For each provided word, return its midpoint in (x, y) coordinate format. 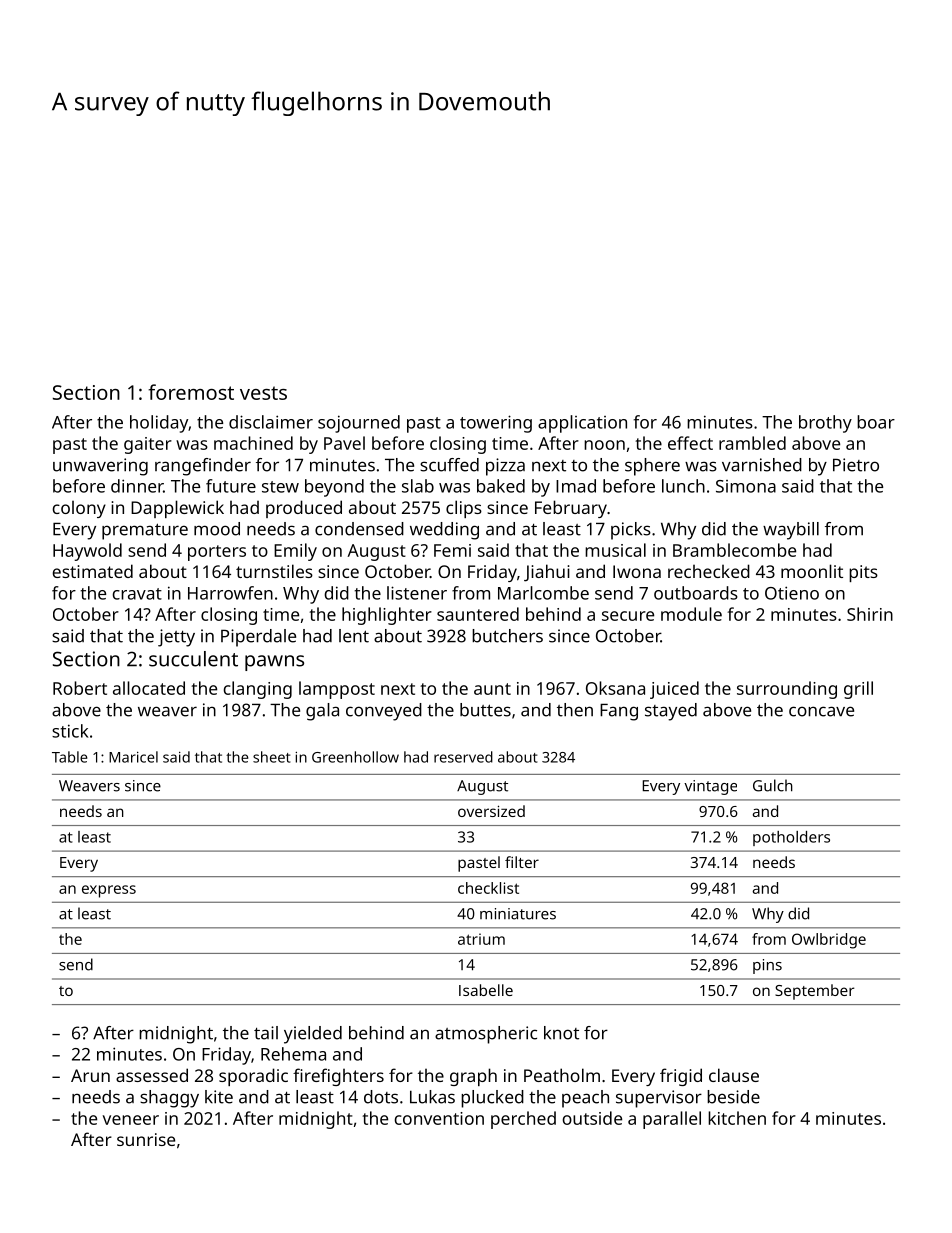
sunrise (146, 1139)
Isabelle (486, 990)
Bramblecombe (734, 550)
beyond (334, 488)
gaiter (148, 445)
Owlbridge (829, 941)
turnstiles (274, 571)
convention (439, 1118)
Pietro (856, 465)
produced (304, 509)
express (109, 891)
